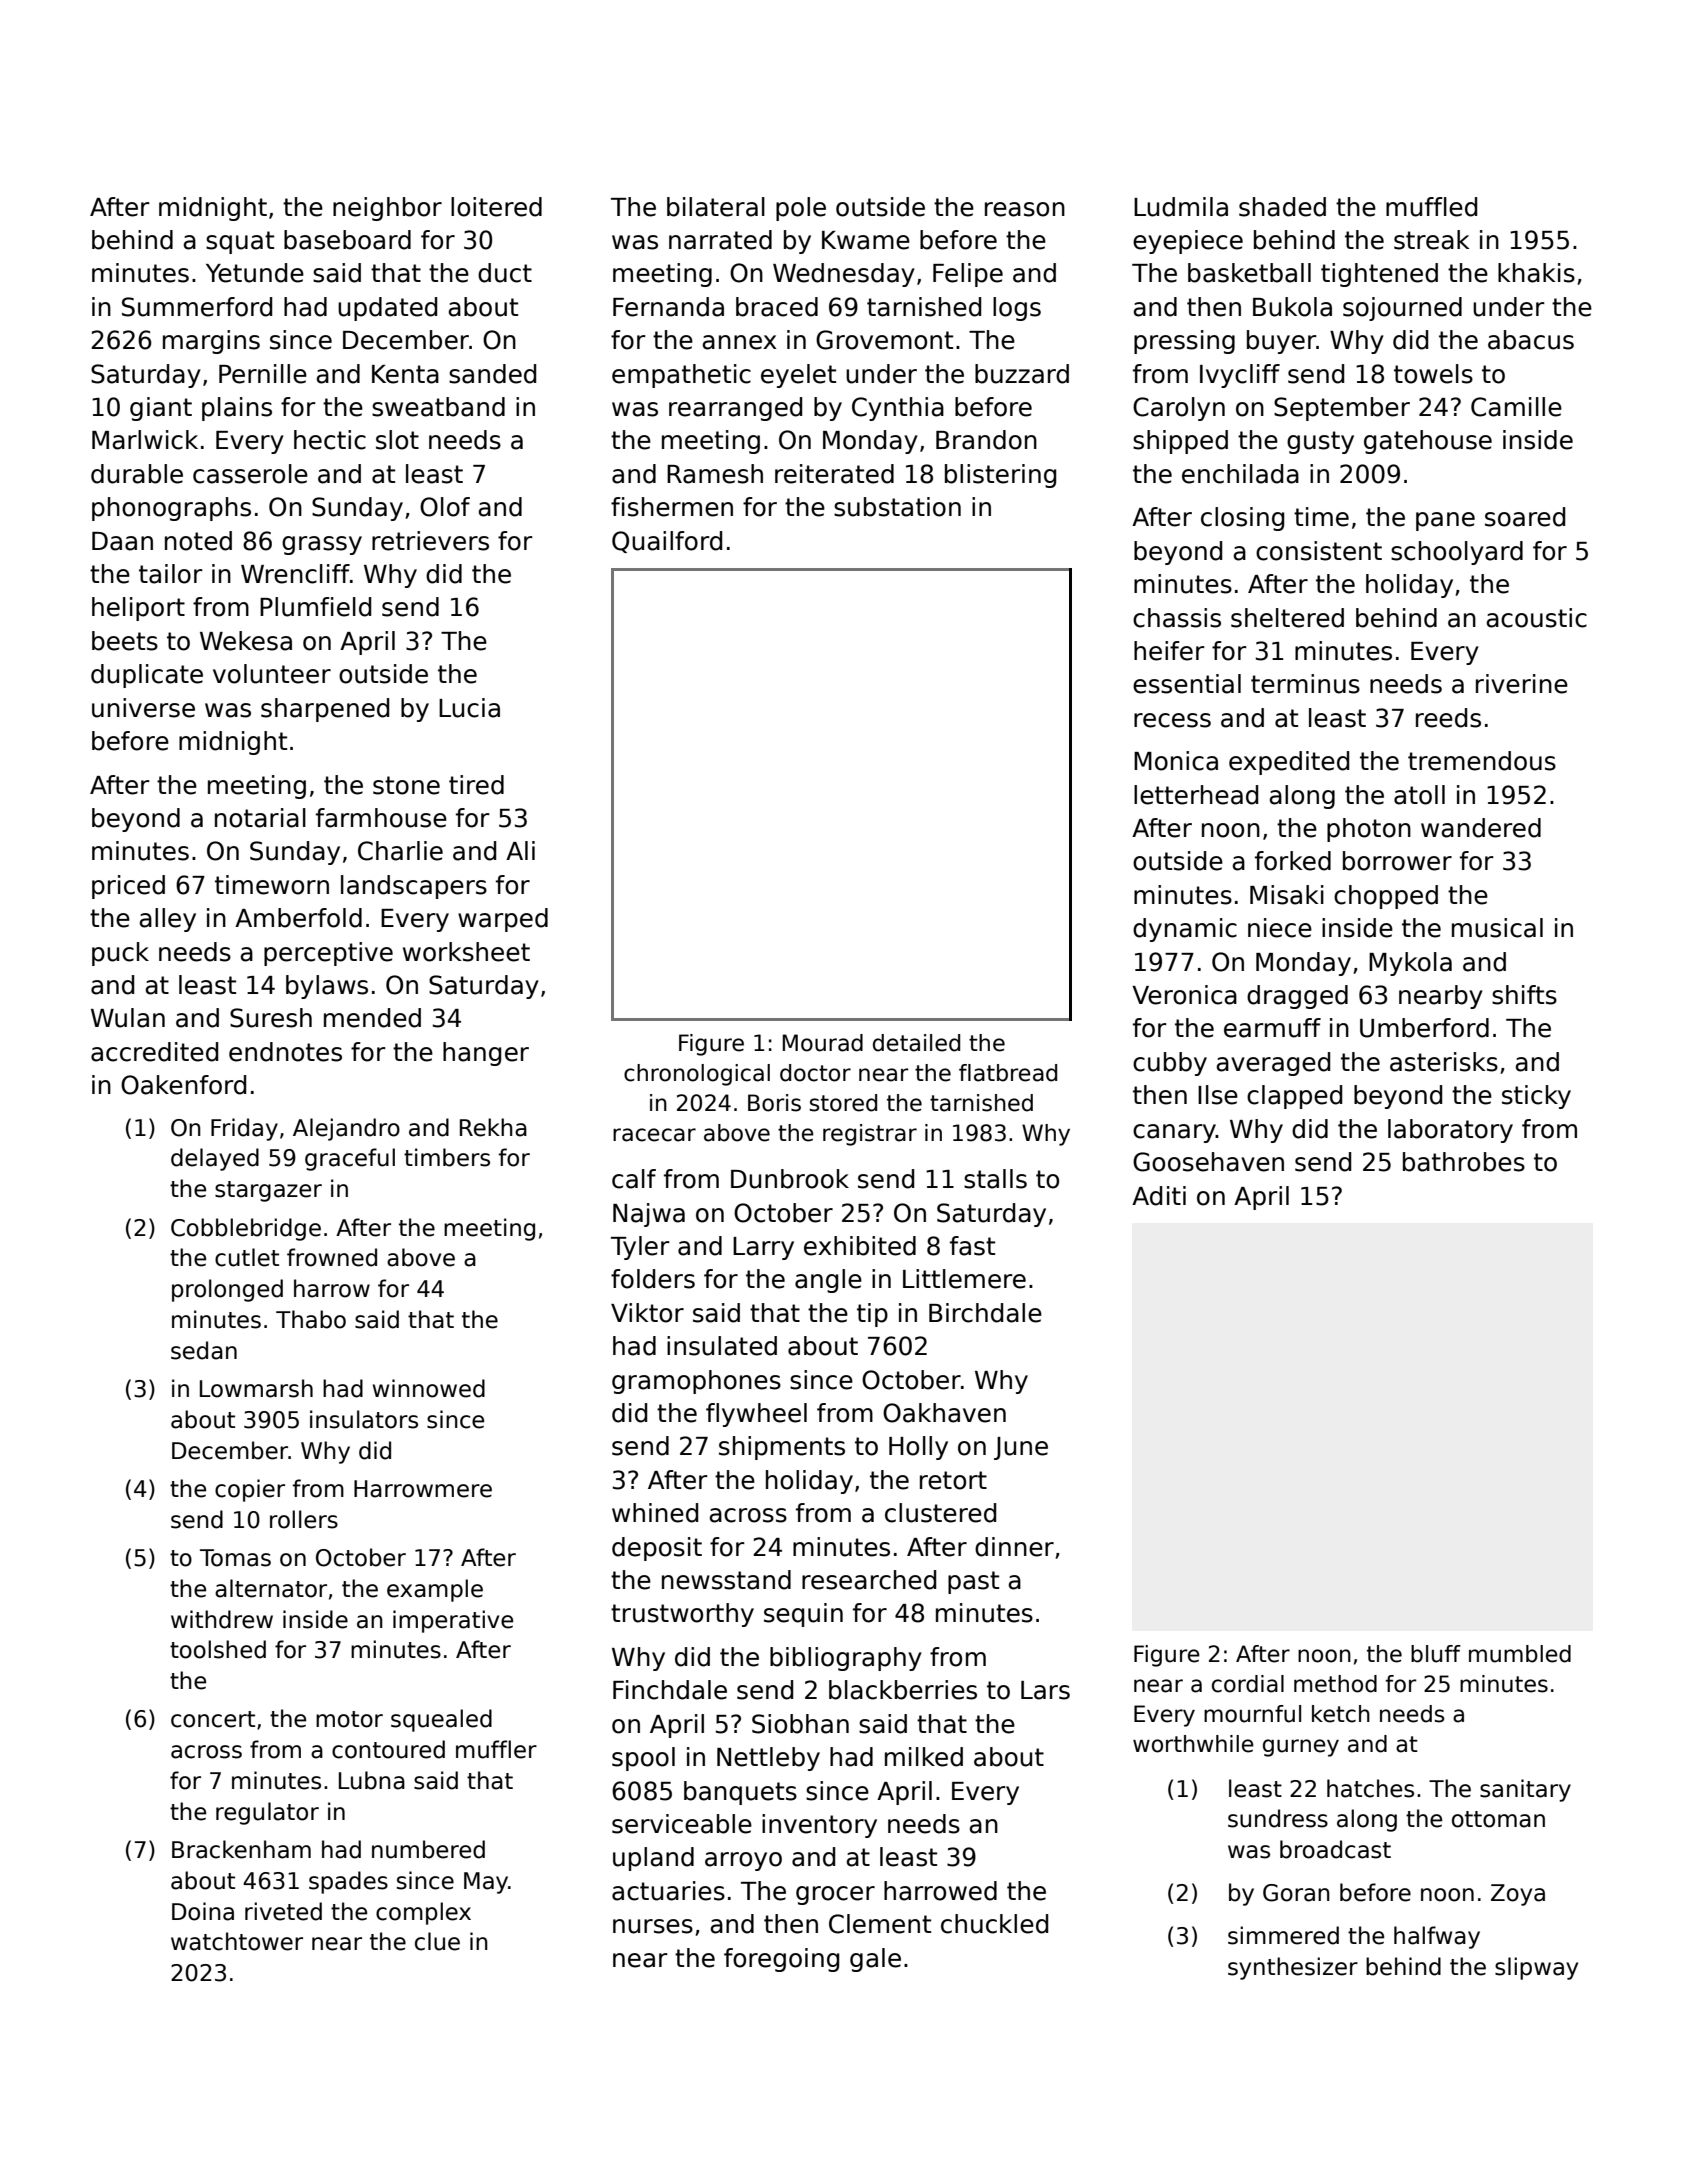  I want to click on flatbread, so click(1008, 1073).
